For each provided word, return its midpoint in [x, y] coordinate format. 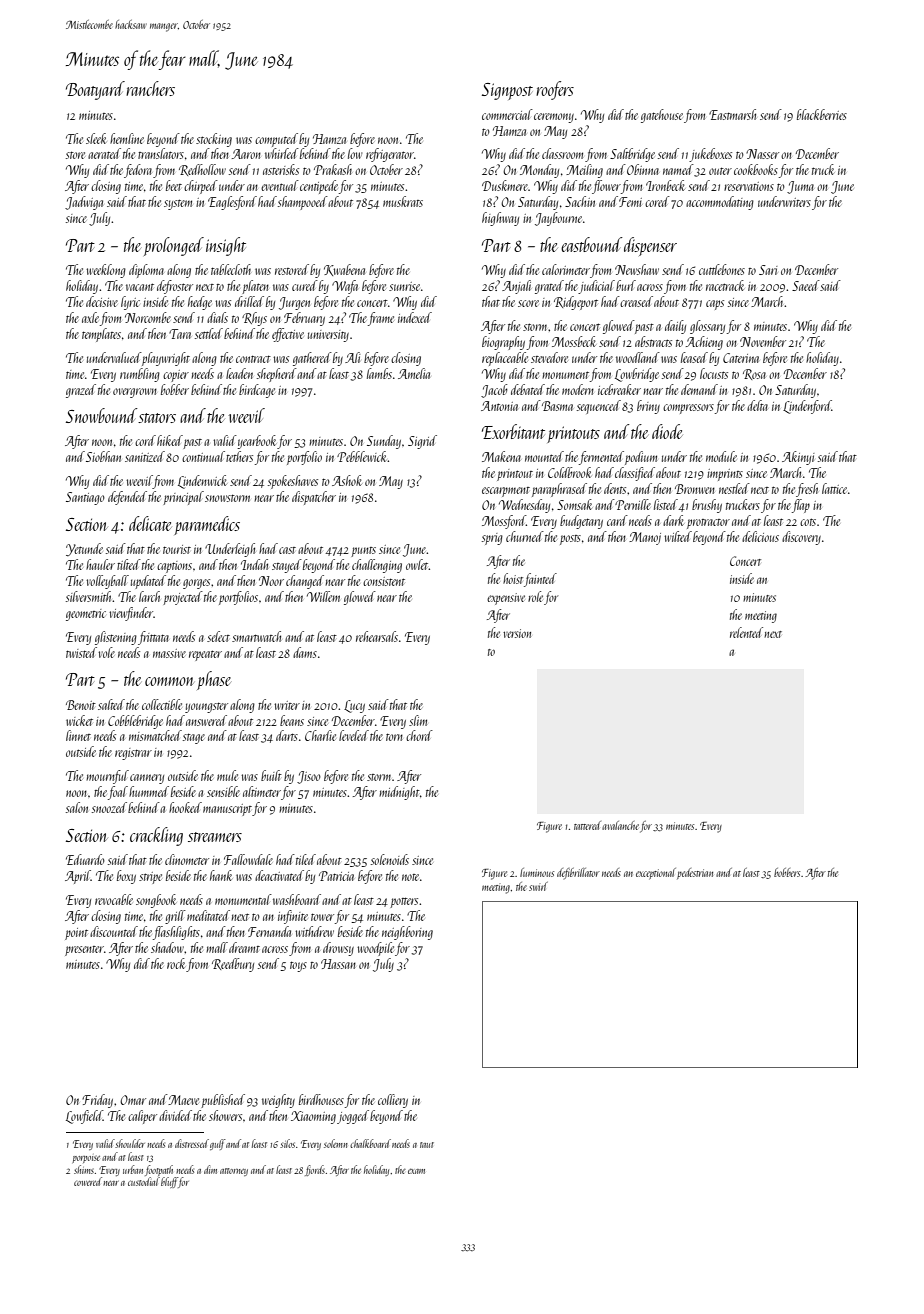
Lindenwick [202, 482]
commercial [507, 114]
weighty [278, 1101]
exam [416, 1171]
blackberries [822, 114]
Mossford [504, 522]
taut [427, 1145]
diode [667, 431]
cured [305, 285]
